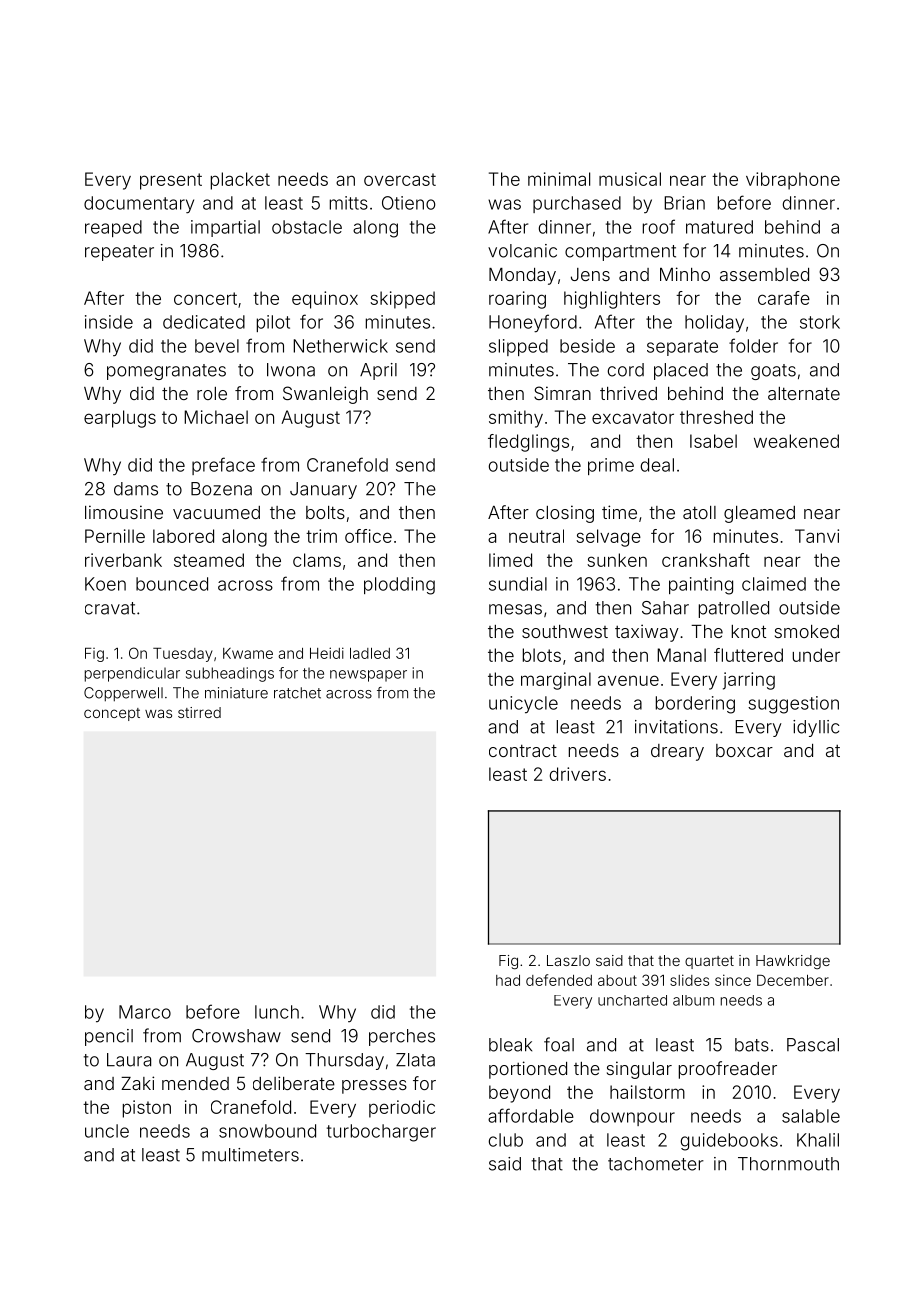 The height and width of the screenshot is (1311, 924). Describe the element at coordinates (119, 253) in the screenshot. I see `repeater` at that location.
